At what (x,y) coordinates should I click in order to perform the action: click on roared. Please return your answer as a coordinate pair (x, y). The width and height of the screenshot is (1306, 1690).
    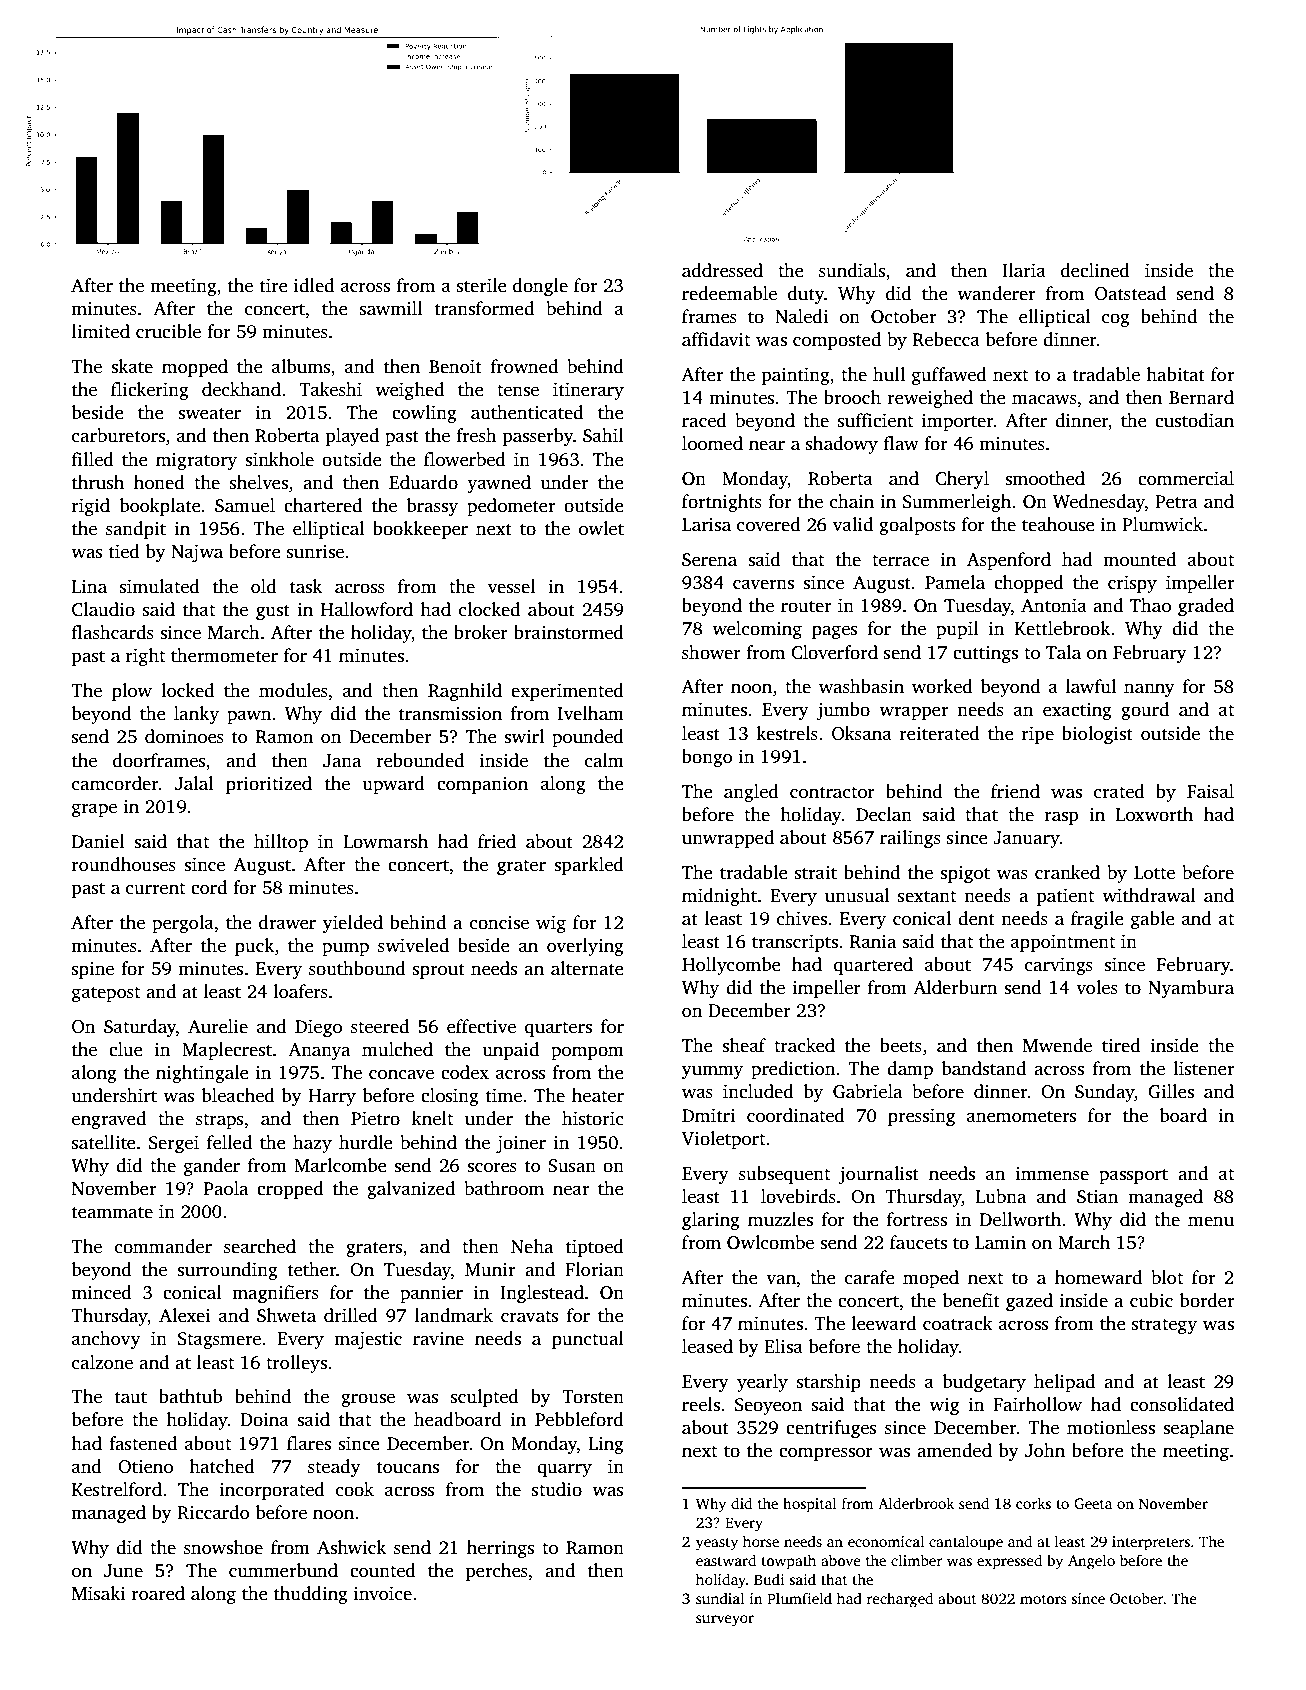
    Looking at the image, I should click on (158, 1593).
